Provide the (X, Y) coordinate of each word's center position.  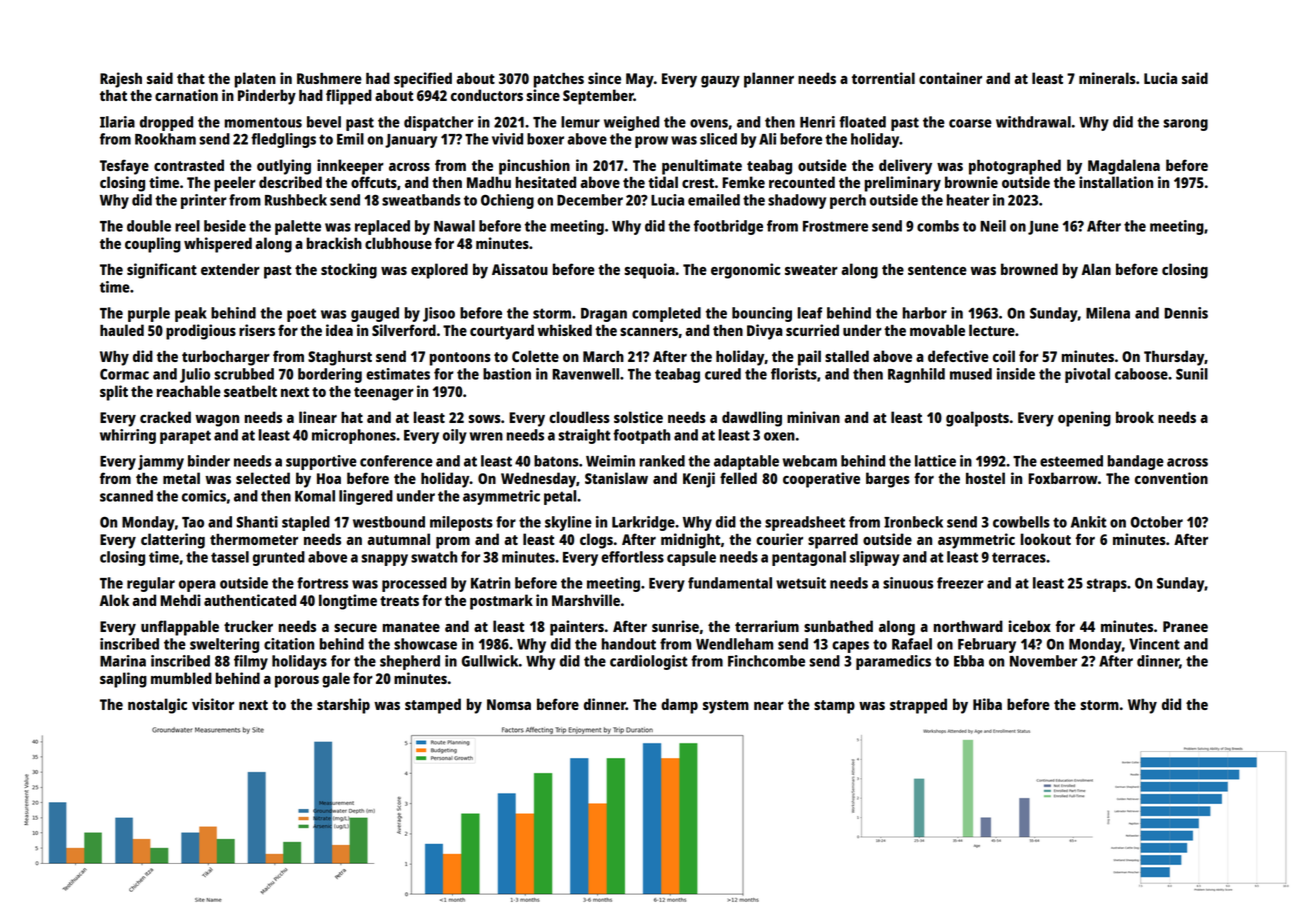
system (726, 707)
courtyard (502, 332)
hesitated (546, 182)
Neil (993, 226)
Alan (1096, 269)
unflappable (180, 628)
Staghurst (340, 358)
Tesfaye (124, 167)
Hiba (987, 704)
